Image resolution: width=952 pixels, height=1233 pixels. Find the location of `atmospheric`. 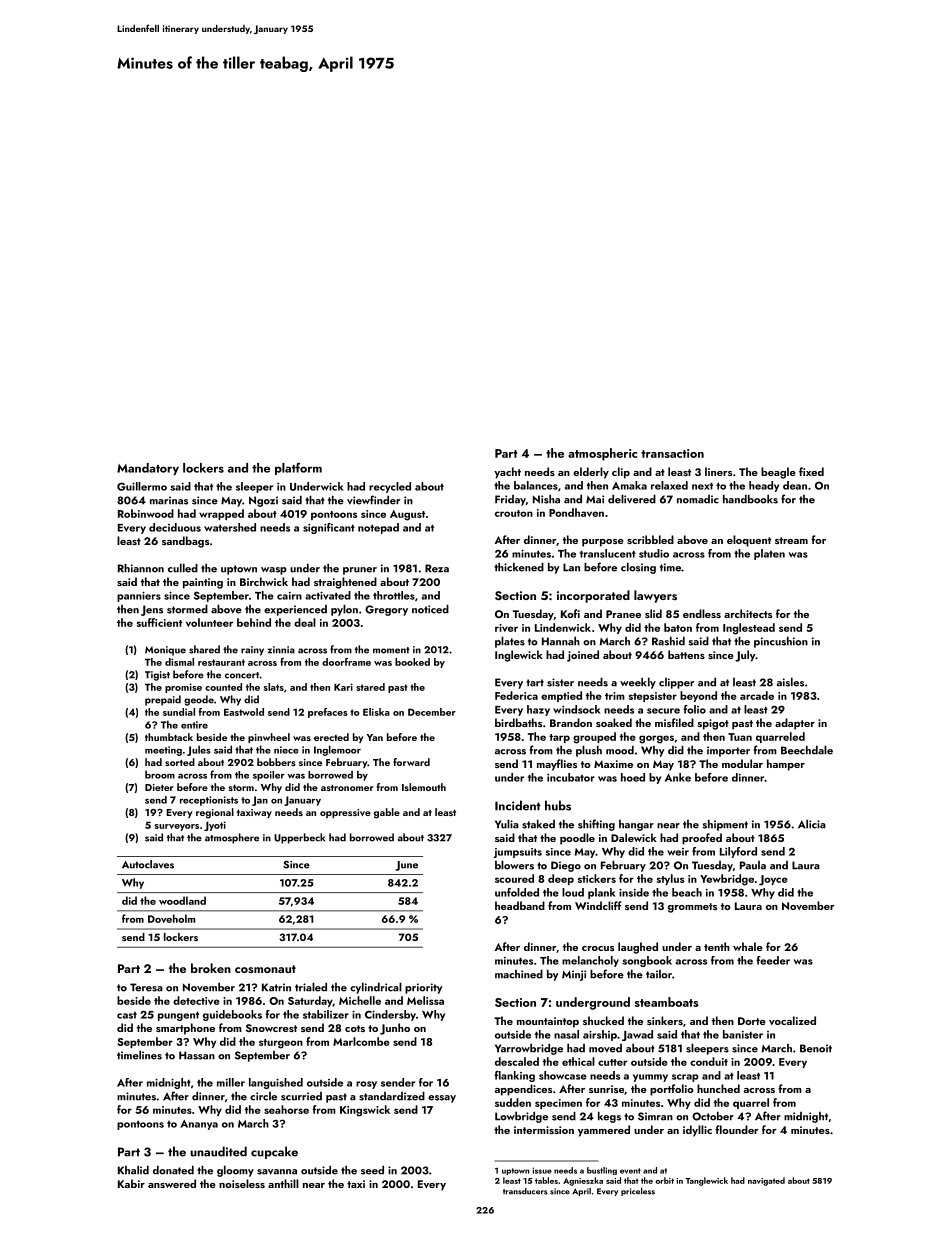

atmospheric is located at coordinates (602, 454).
